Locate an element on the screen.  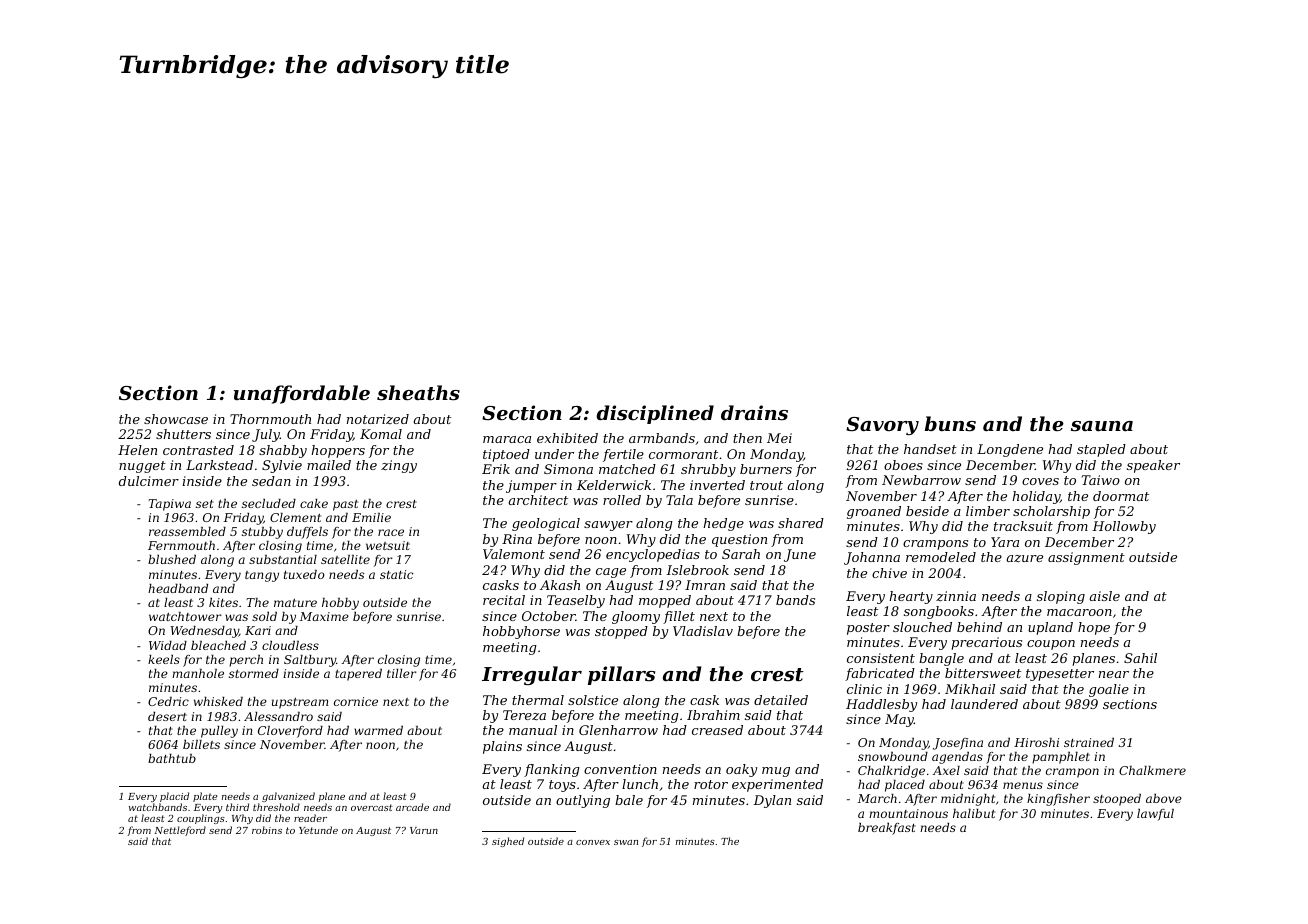
sheaths is located at coordinates (418, 393).
